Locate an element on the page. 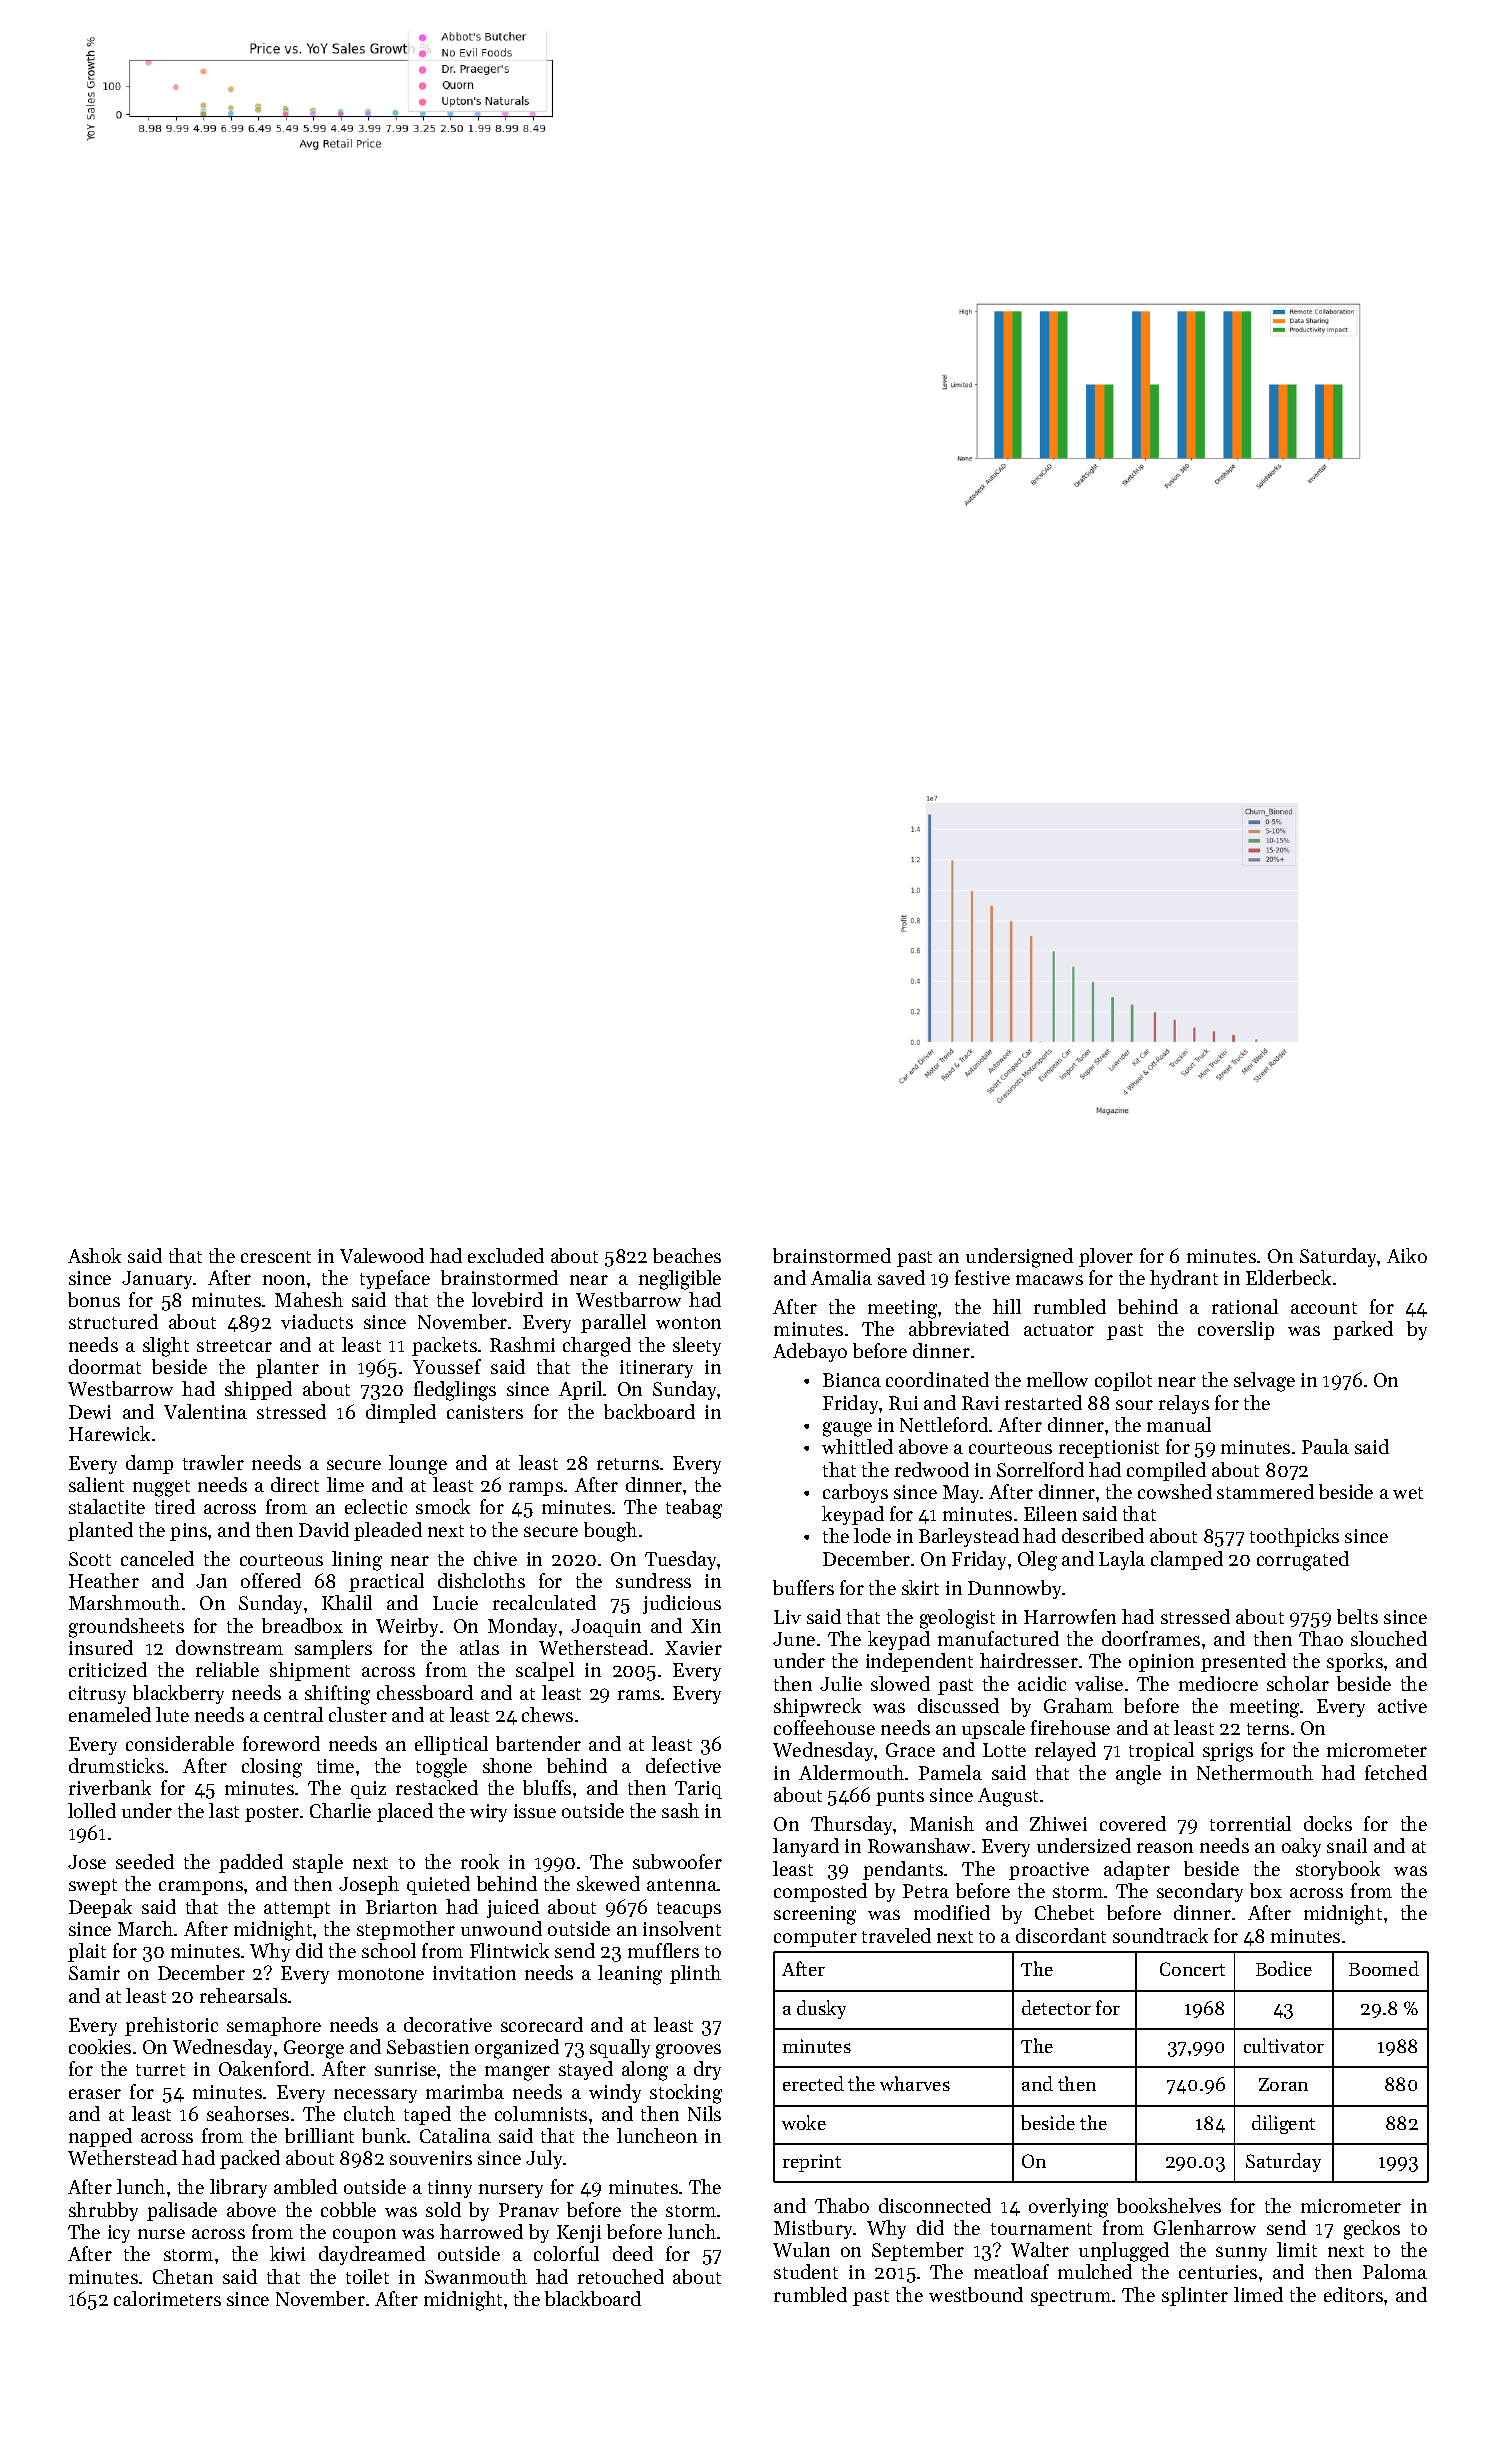 Image resolution: width=1496 pixels, height=2464 pixels. slouched is located at coordinates (1389, 1638).
